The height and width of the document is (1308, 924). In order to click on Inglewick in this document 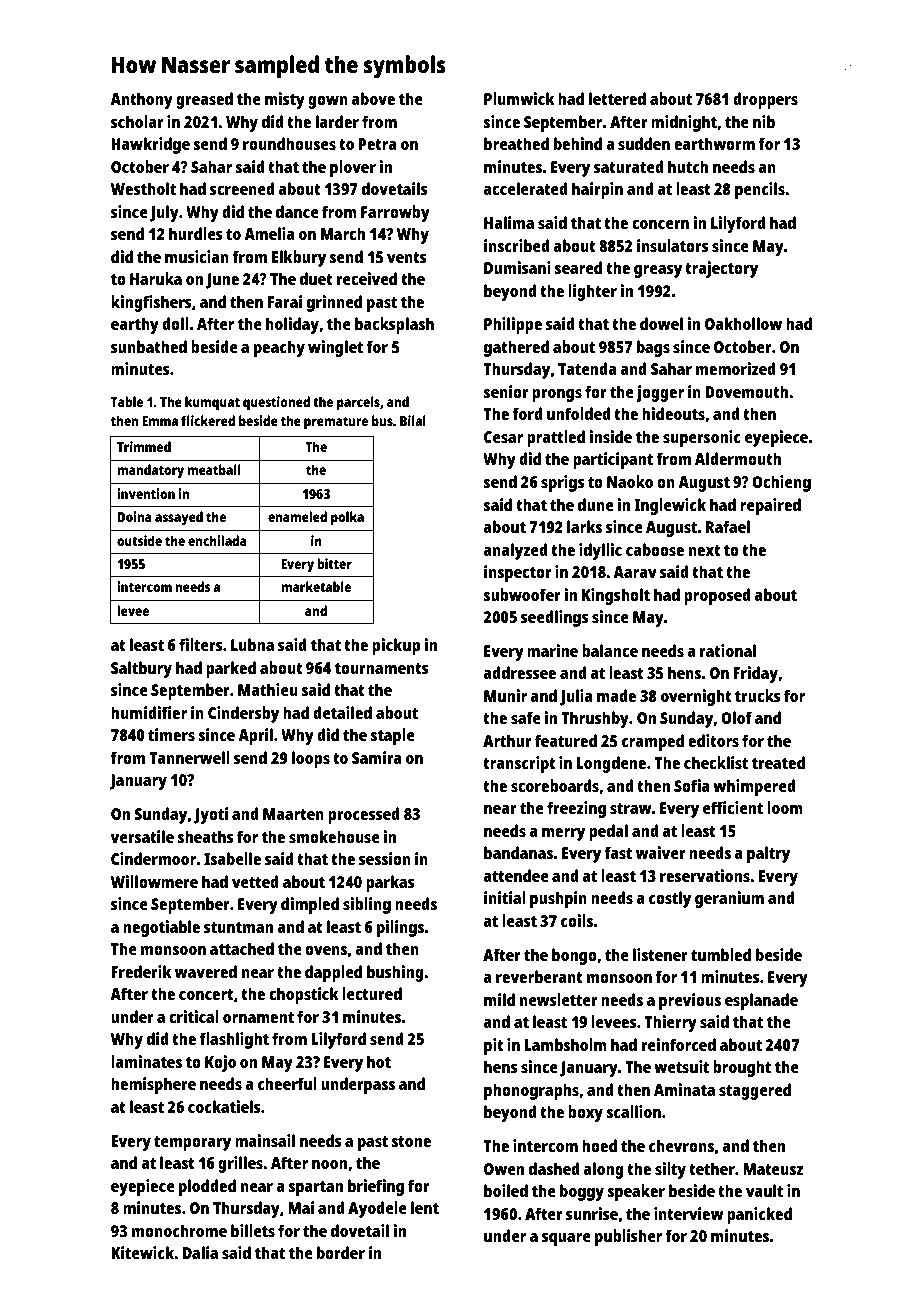, I will do `click(670, 506)`.
